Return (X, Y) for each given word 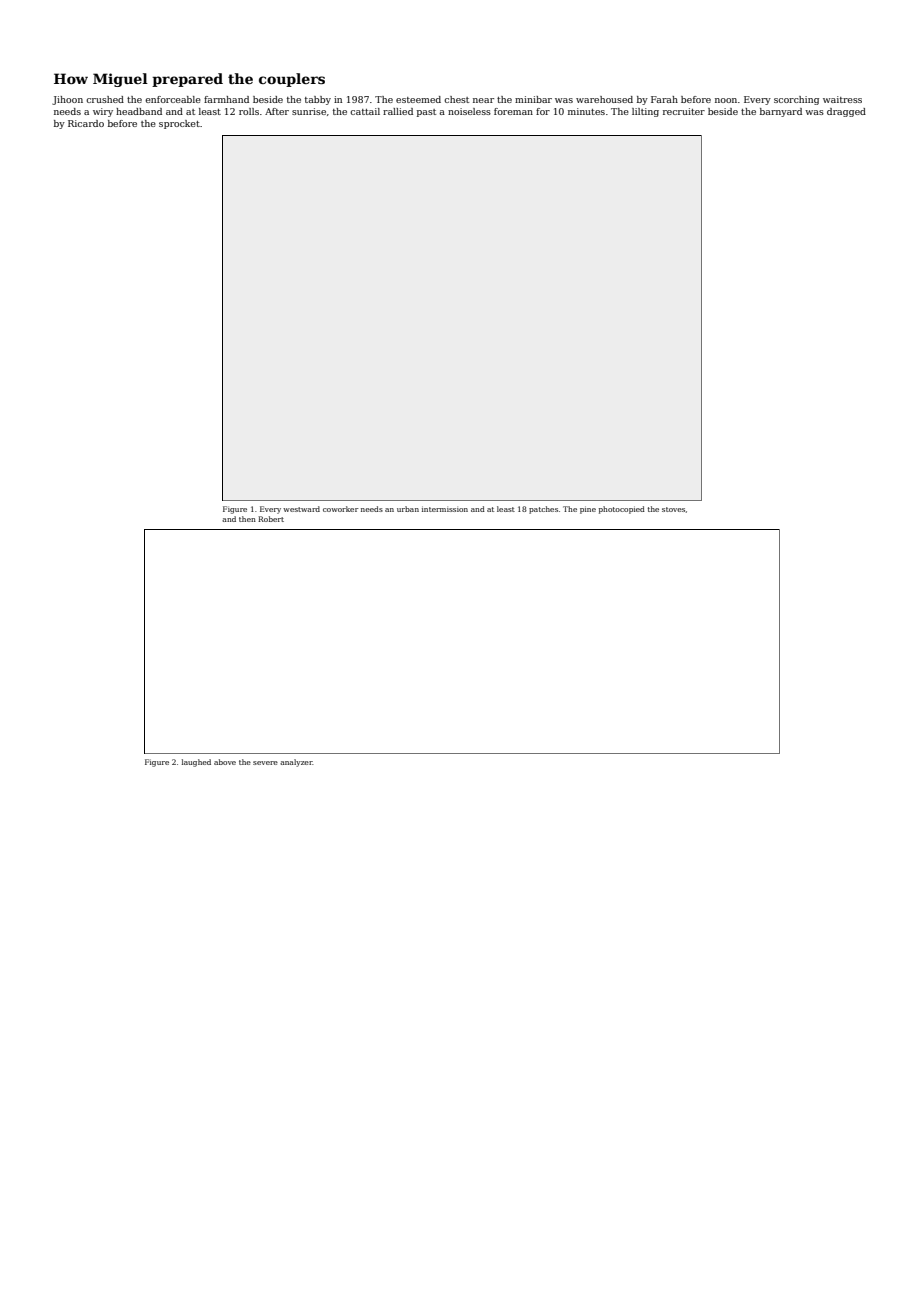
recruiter (684, 111)
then (247, 519)
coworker (341, 509)
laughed (196, 763)
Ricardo (86, 123)
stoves (673, 509)
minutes (586, 111)
